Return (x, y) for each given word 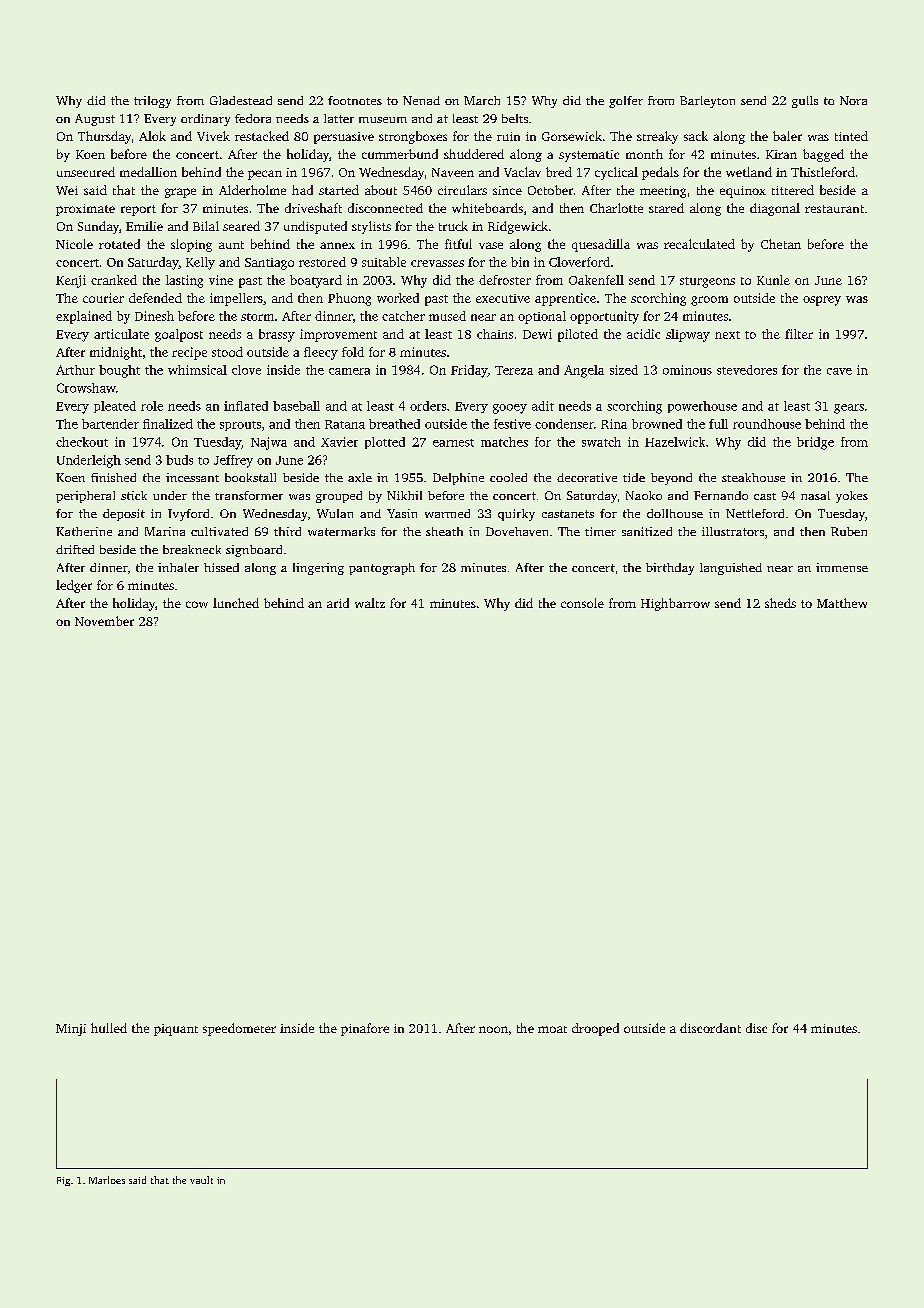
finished (113, 477)
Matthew (842, 603)
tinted (851, 136)
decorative (587, 477)
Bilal (206, 226)
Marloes (107, 1180)
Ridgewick (518, 227)
